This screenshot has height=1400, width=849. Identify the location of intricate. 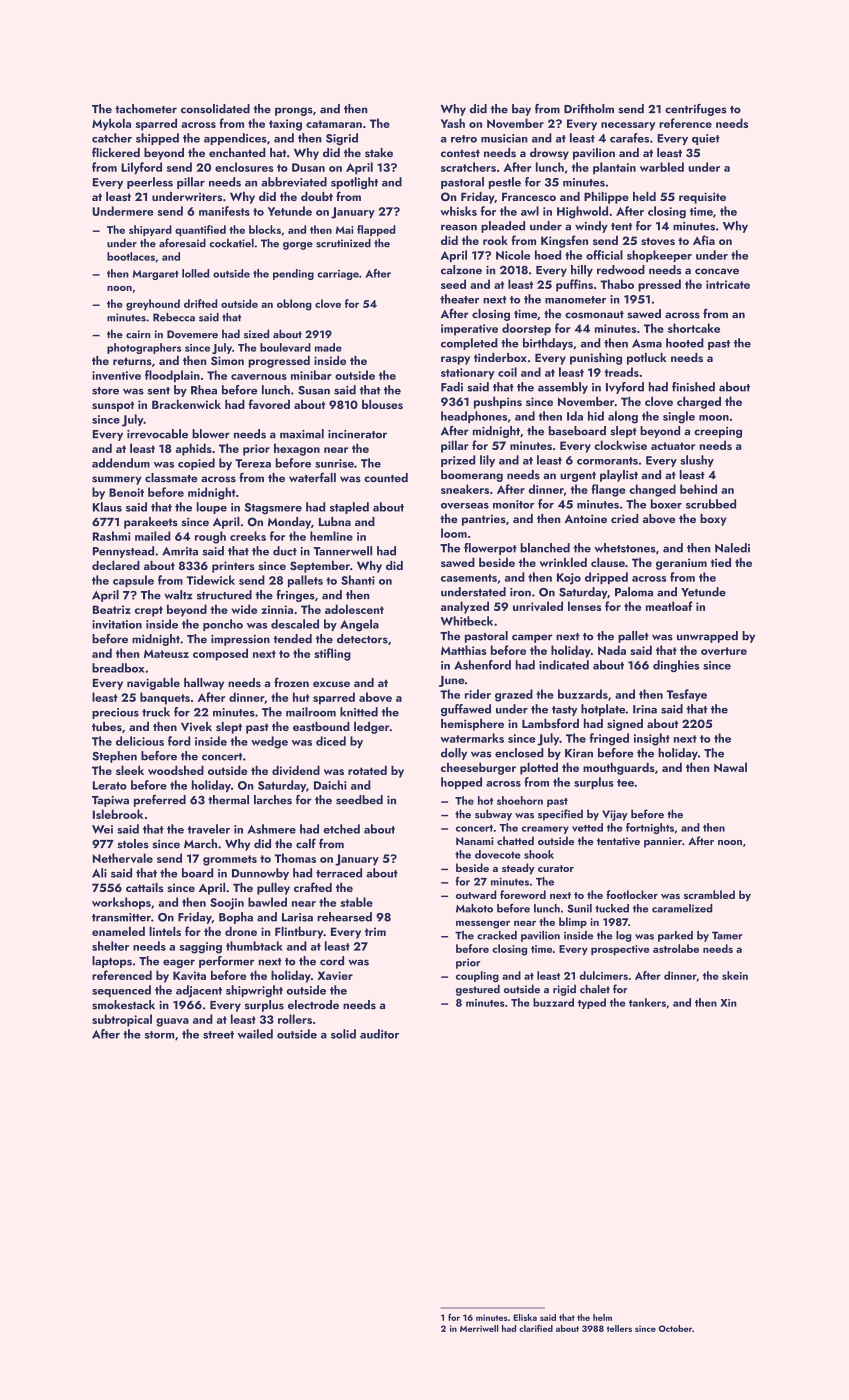
(728, 284).
